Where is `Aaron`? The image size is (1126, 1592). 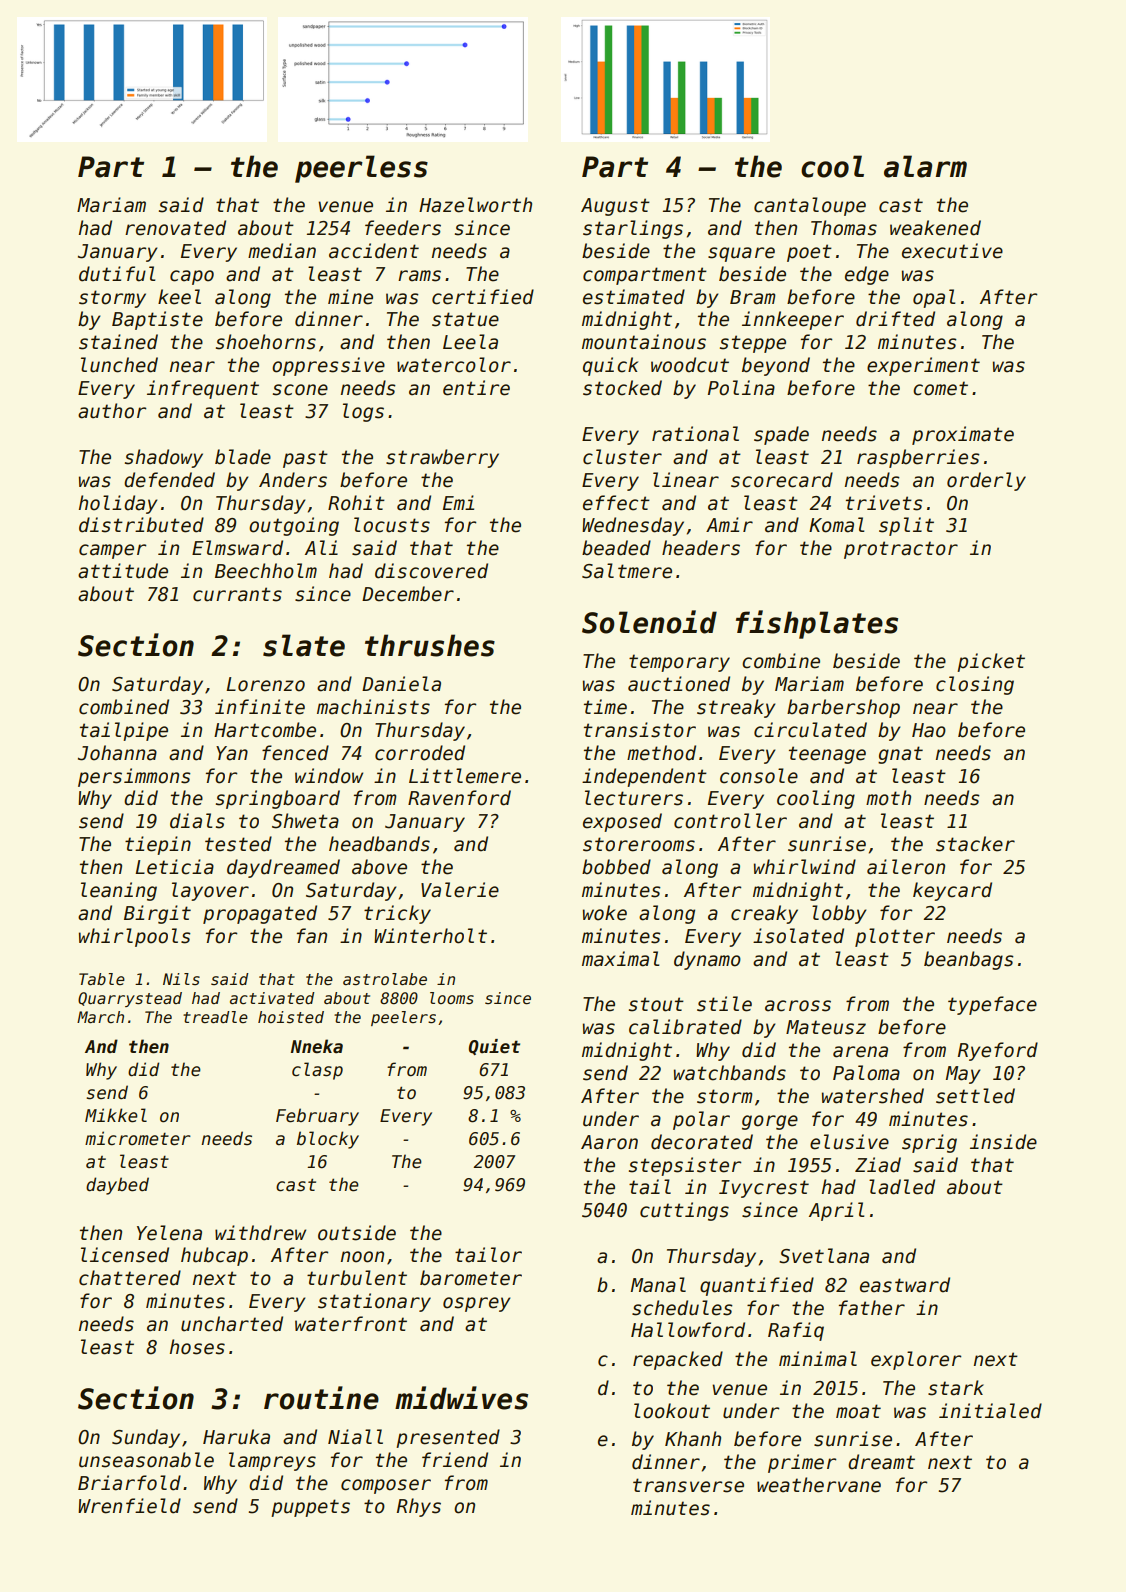 Aaron is located at coordinates (609, 1142).
